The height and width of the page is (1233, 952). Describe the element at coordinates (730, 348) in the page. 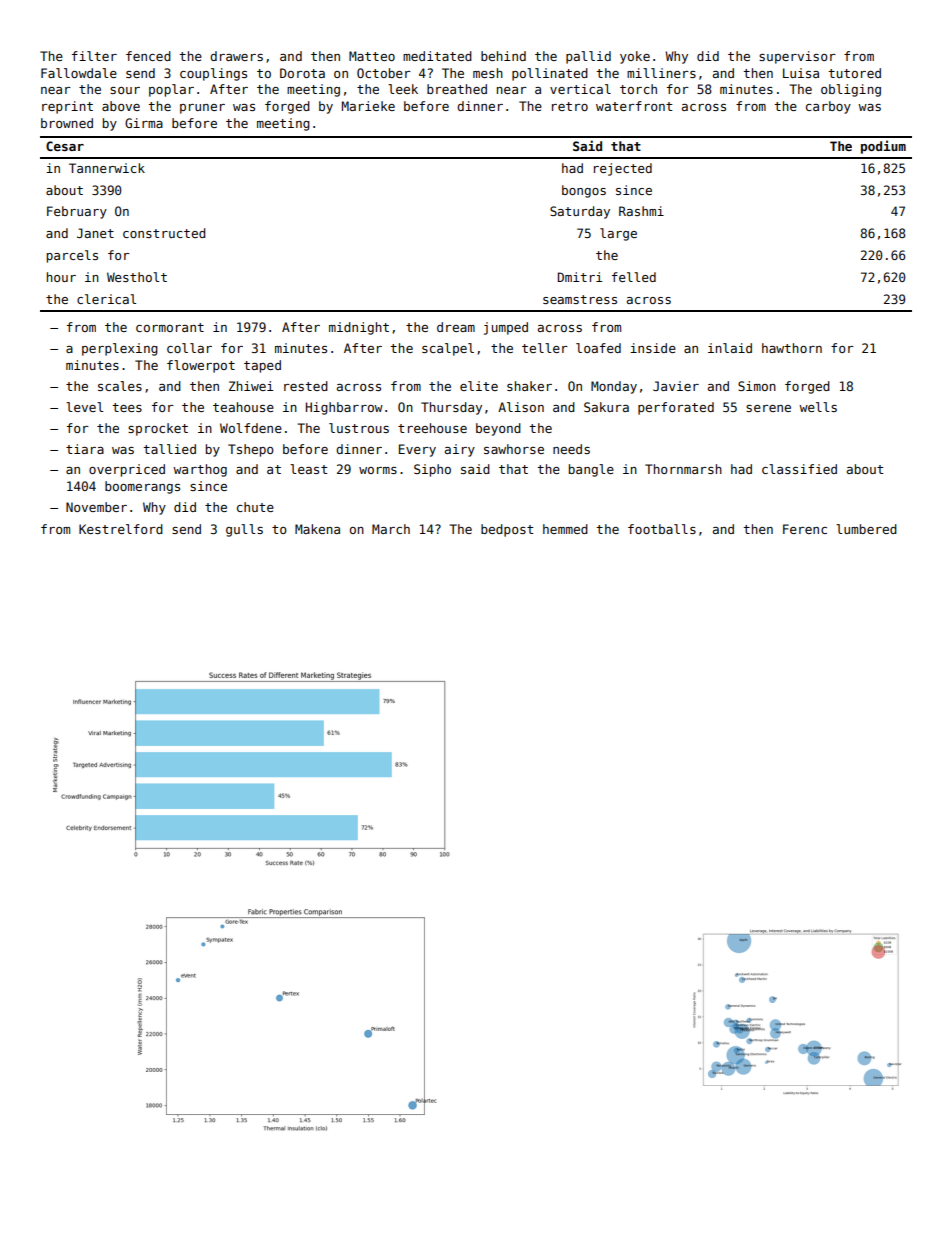

I see `inlaid` at that location.
